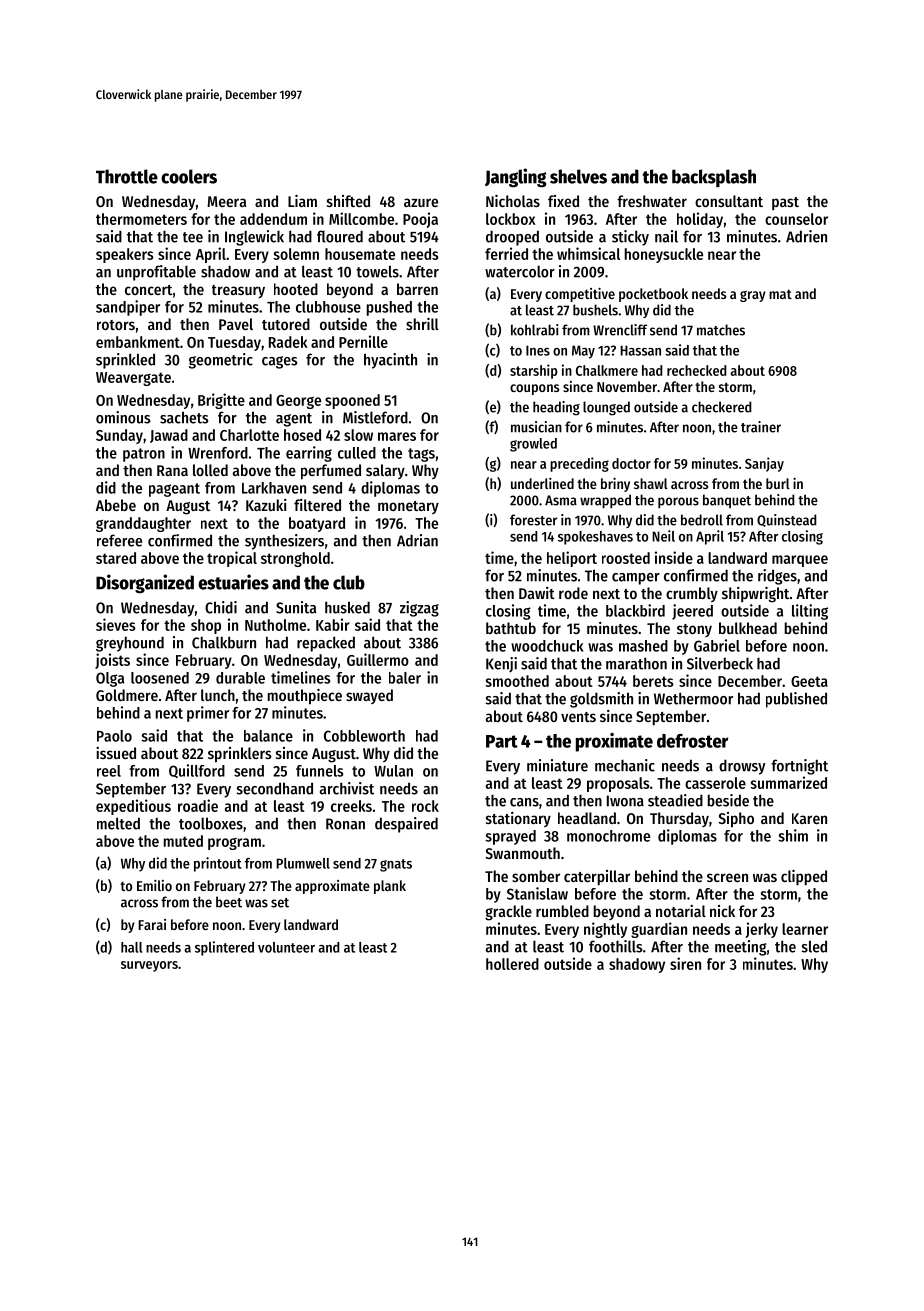 The image size is (924, 1311). I want to click on gray, so click(753, 296).
